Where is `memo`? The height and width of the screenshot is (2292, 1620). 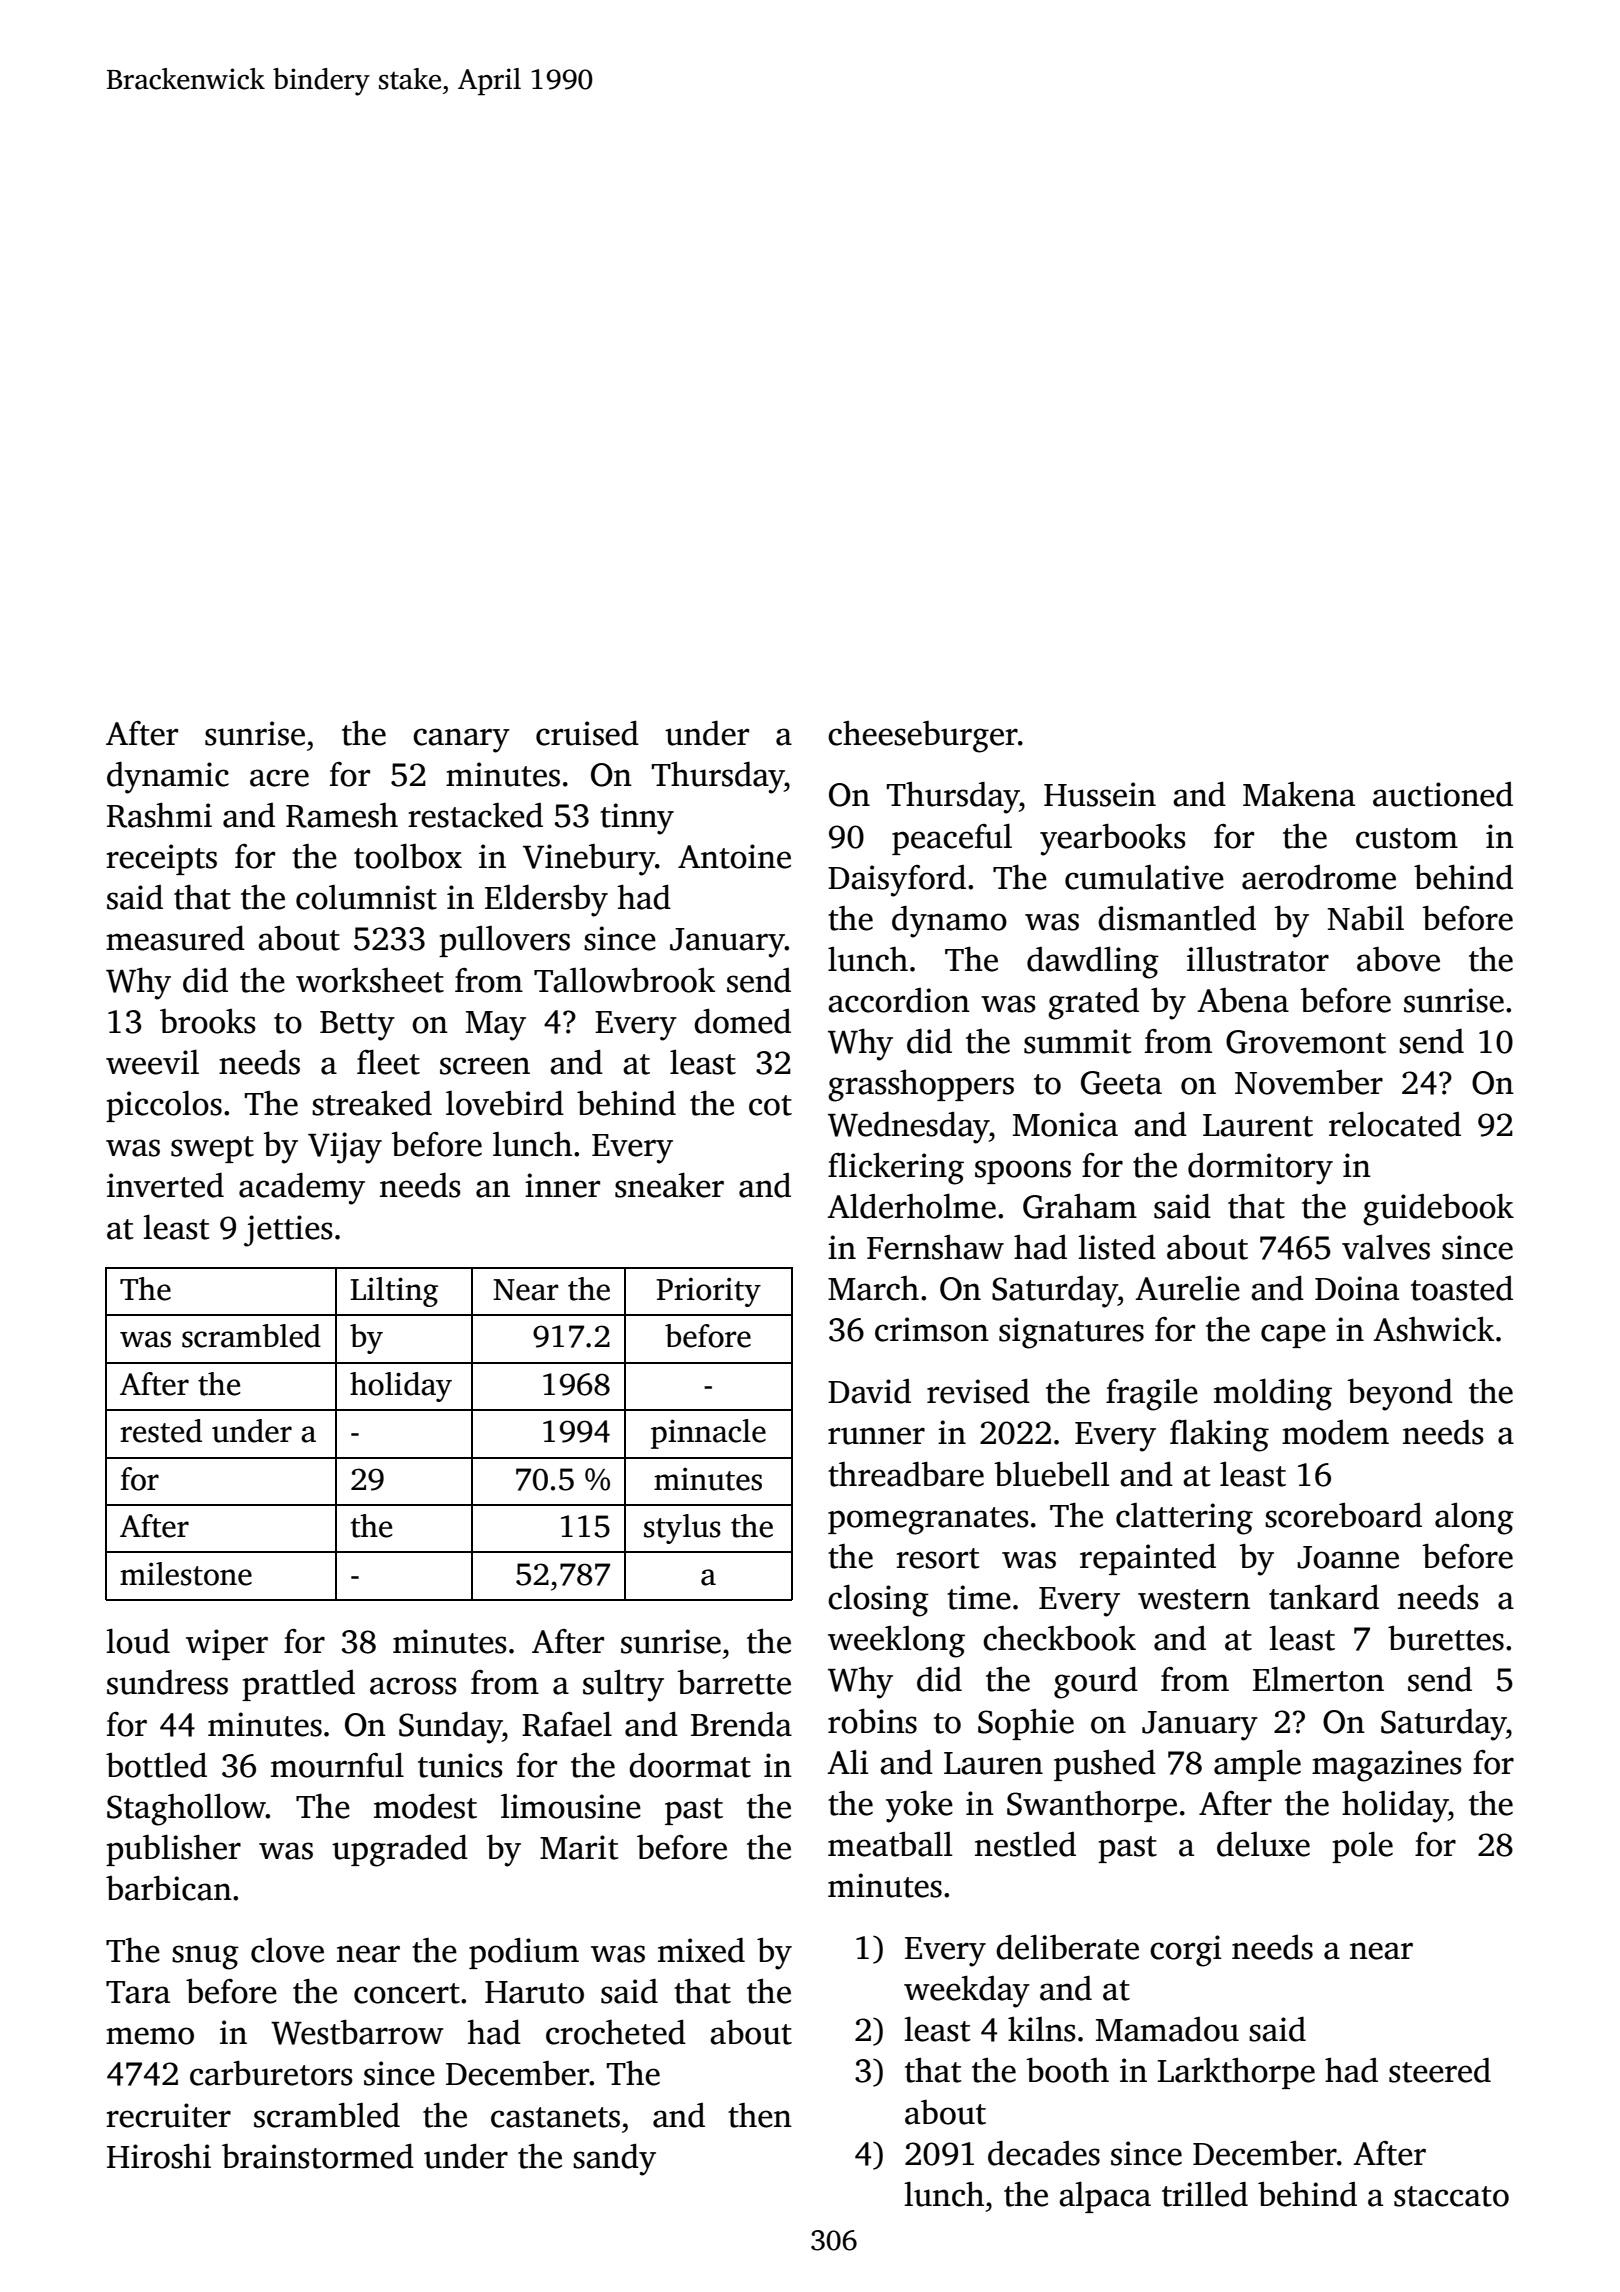 memo is located at coordinates (150, 2036).
